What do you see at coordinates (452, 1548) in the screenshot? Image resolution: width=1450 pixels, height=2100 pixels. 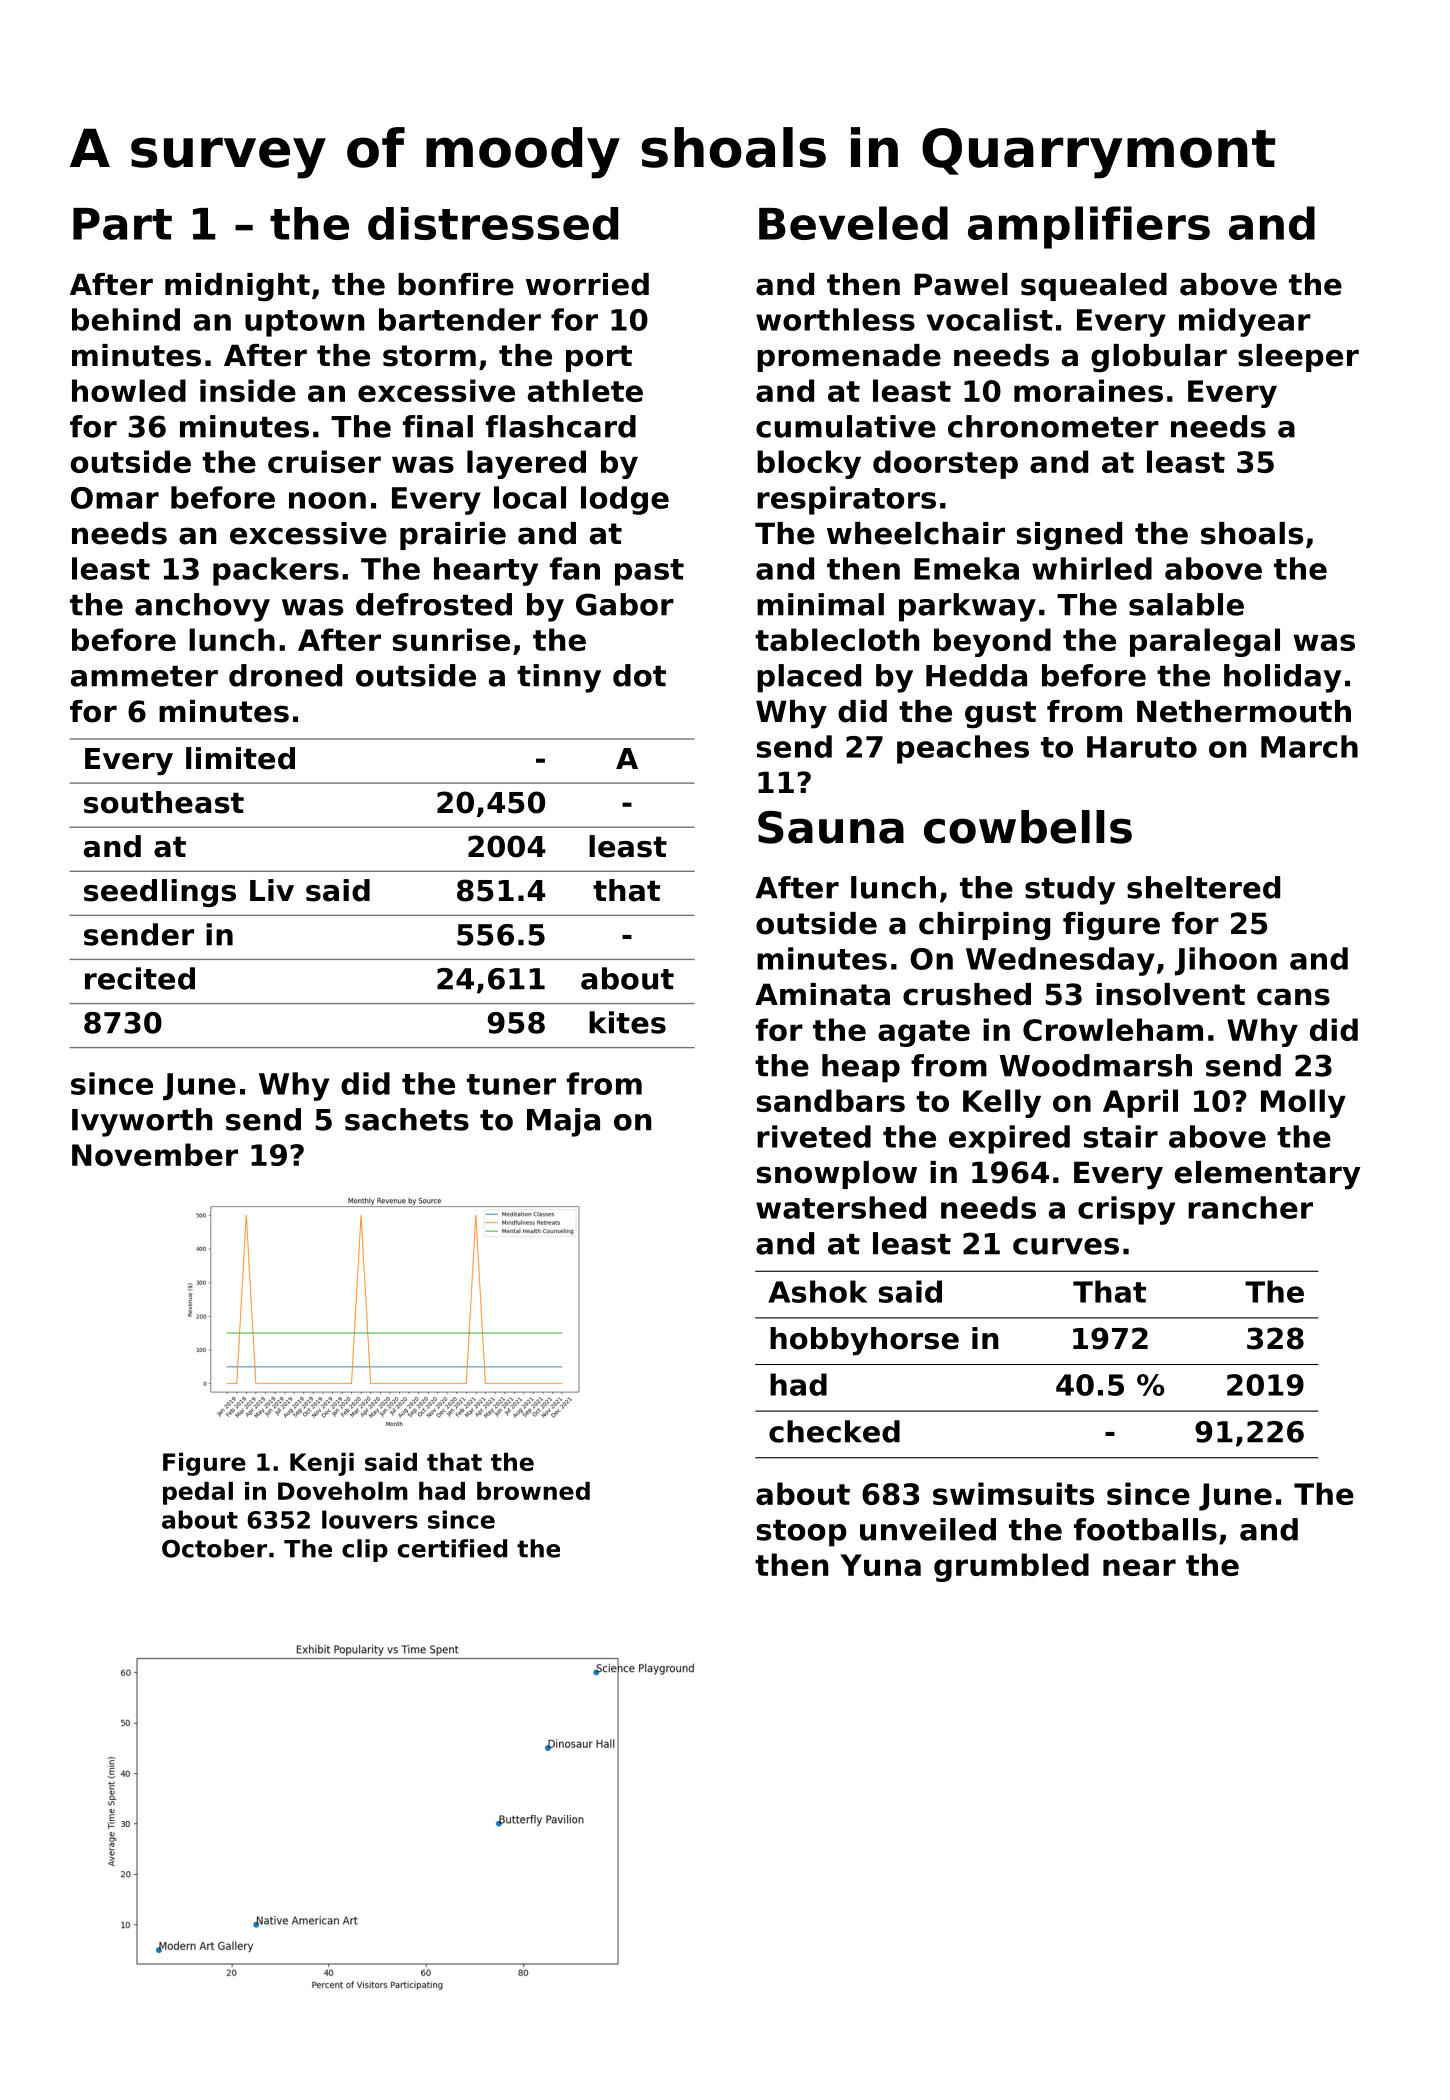 I see `certified` at bounding box center [452, 1548].
